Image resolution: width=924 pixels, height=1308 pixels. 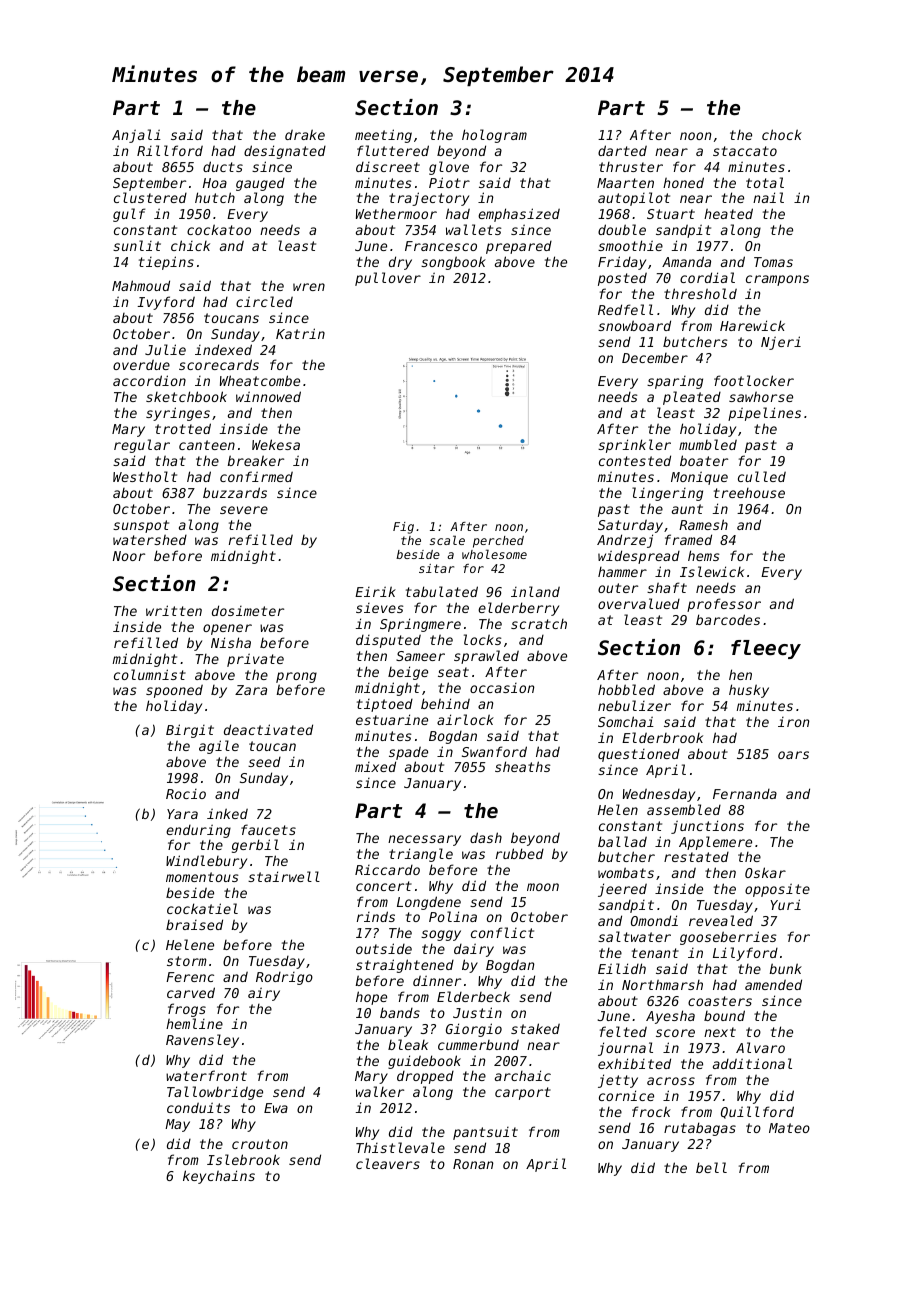 I want to click on confirmed, so click(x=256, y=476).
